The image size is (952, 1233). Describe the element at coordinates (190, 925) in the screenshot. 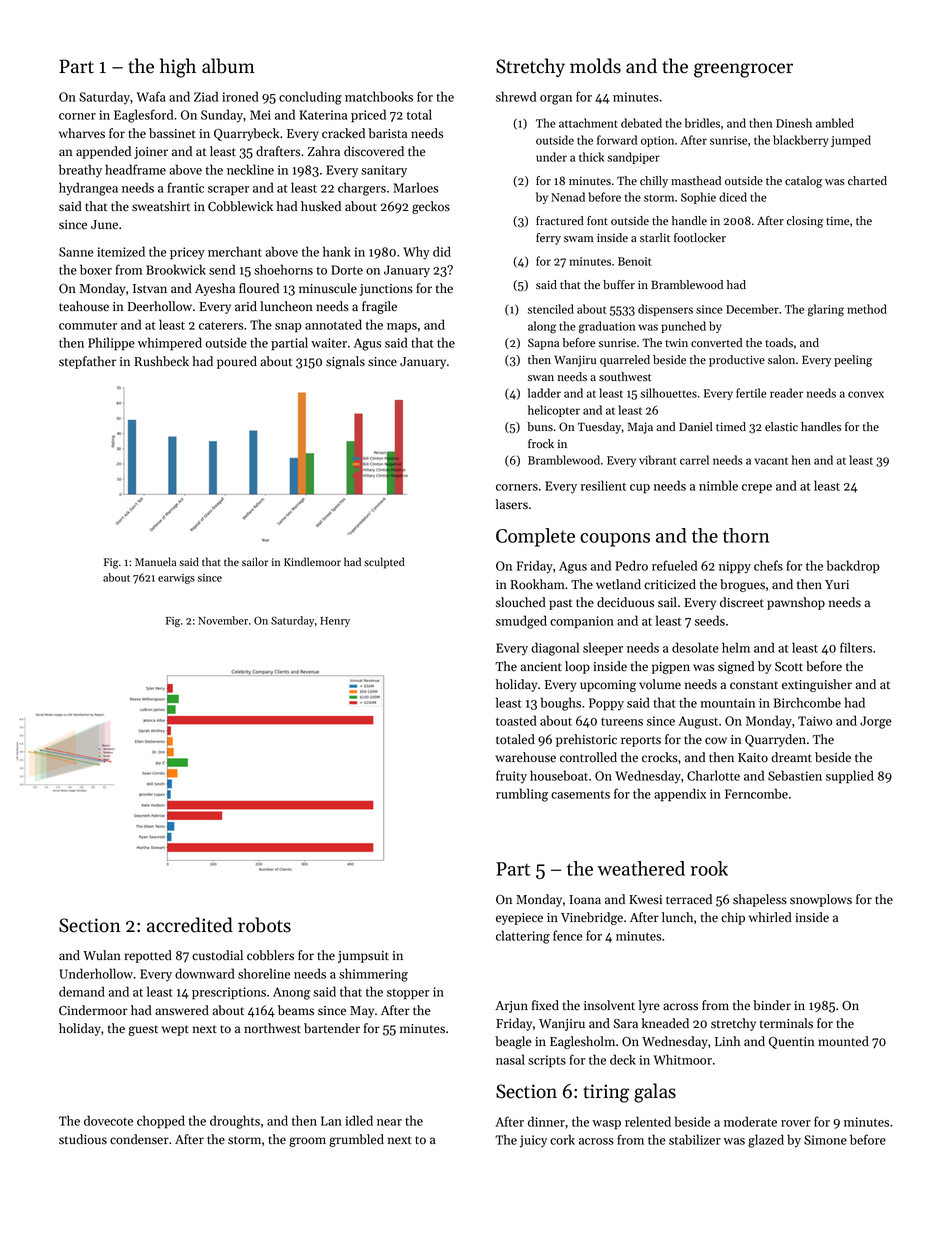

I see `accredited` at that location.
